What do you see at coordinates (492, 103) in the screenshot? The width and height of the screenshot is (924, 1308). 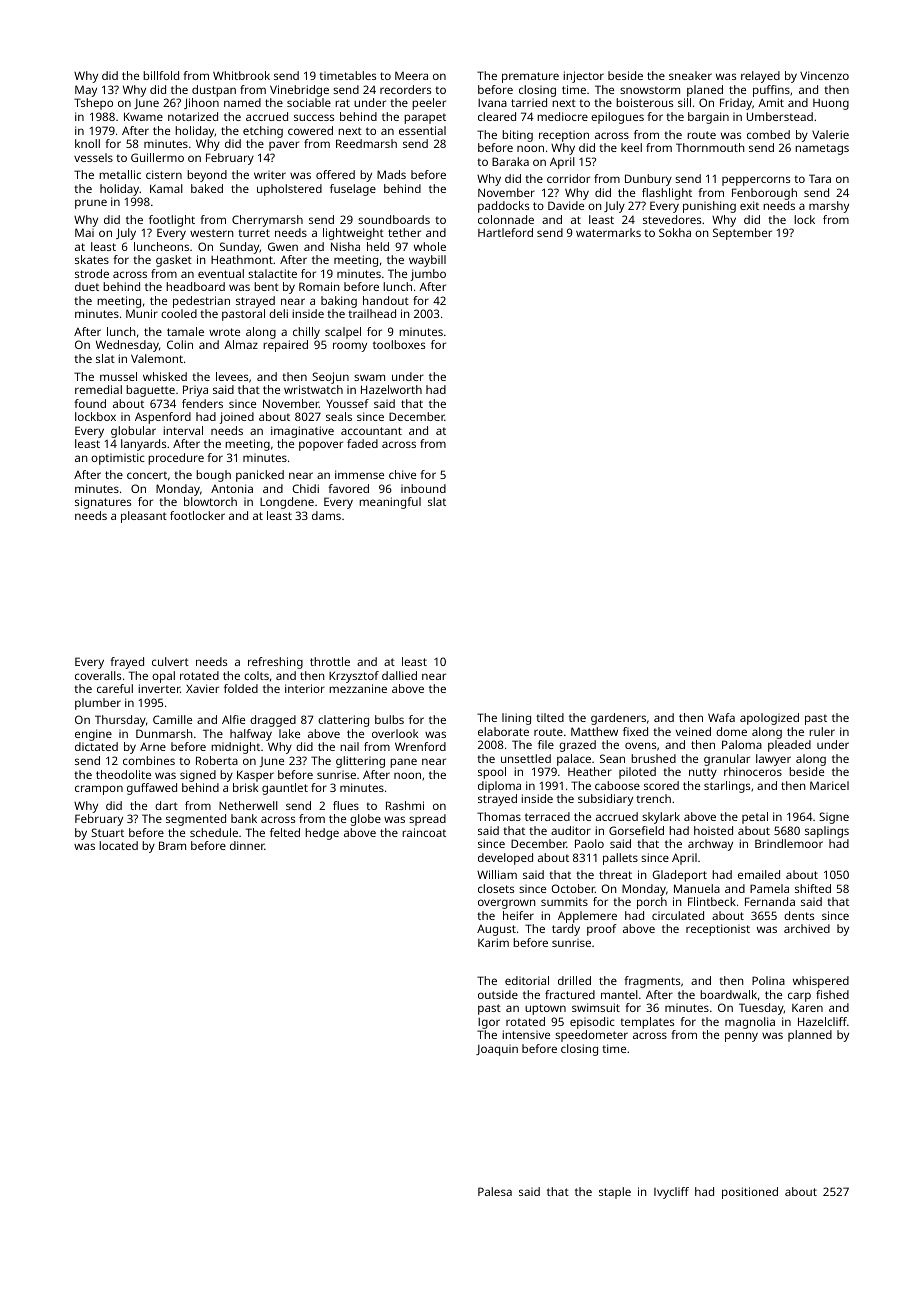 I see `Ivana` at bounding box center [492, 103].
